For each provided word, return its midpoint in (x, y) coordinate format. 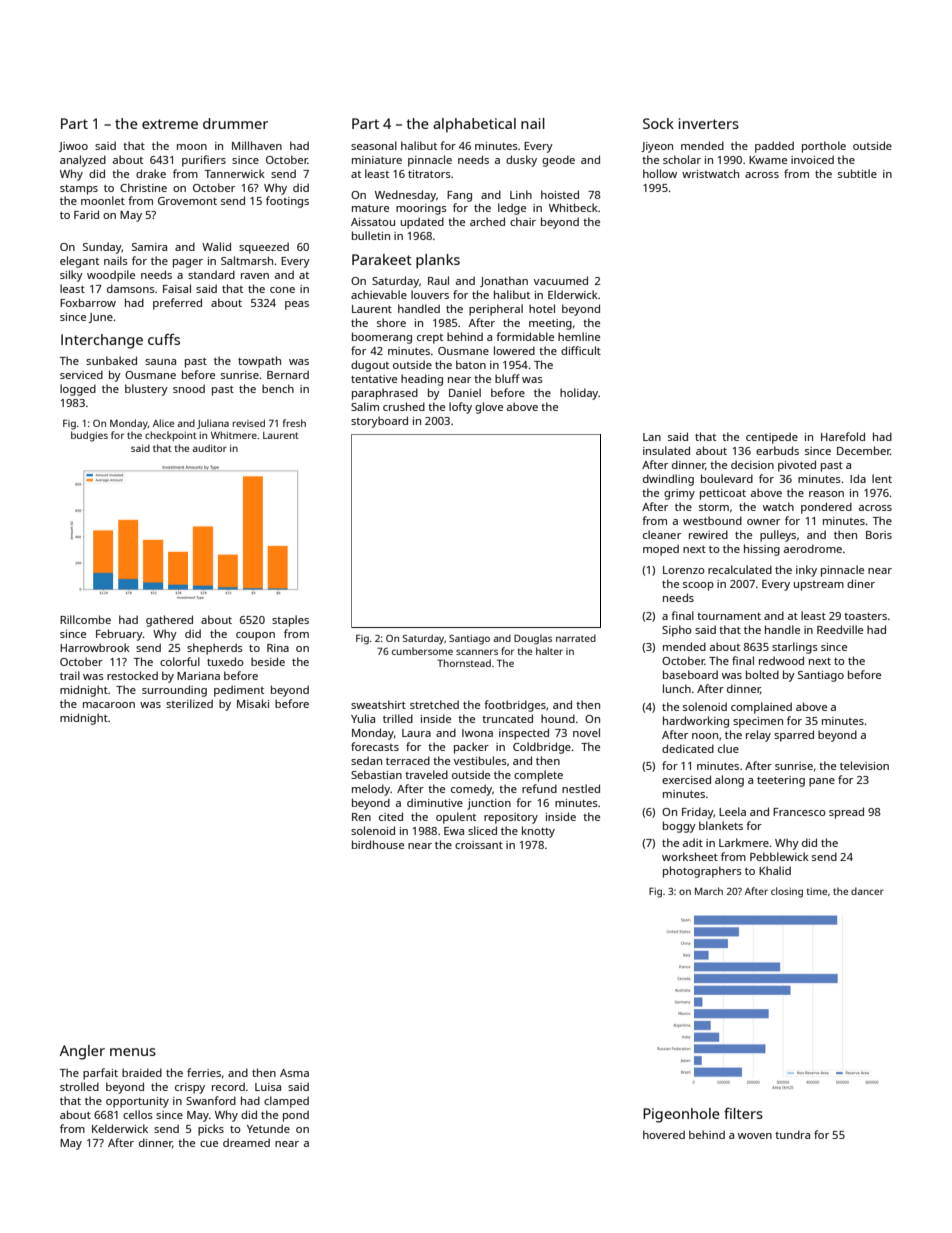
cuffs (164, 339)
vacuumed (561, 280)
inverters (709, 123)
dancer (867, 891)
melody (371, 790)
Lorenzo (684, 570)
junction (489, 804)
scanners (477, 652)
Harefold (843, 436)
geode (558, 161)
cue (209, 1144)
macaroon (109, 705)
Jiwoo (73, 147)
